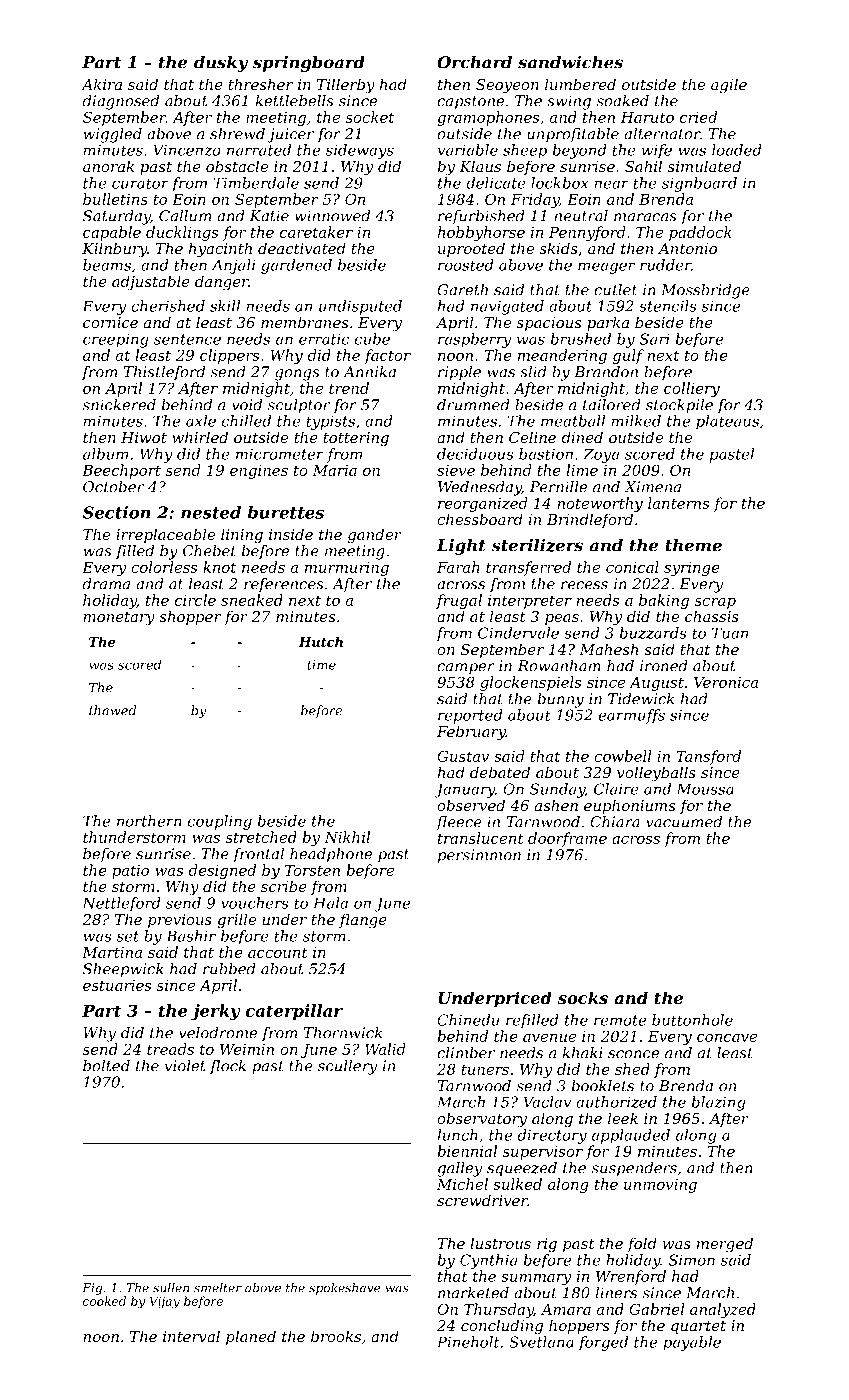 Image resolution: width=849 pixels, height=1400 pixels. What do you see at coordinates (258, 855) in the screenshot?
I see `frontal` at bounding box center [258, 855].
